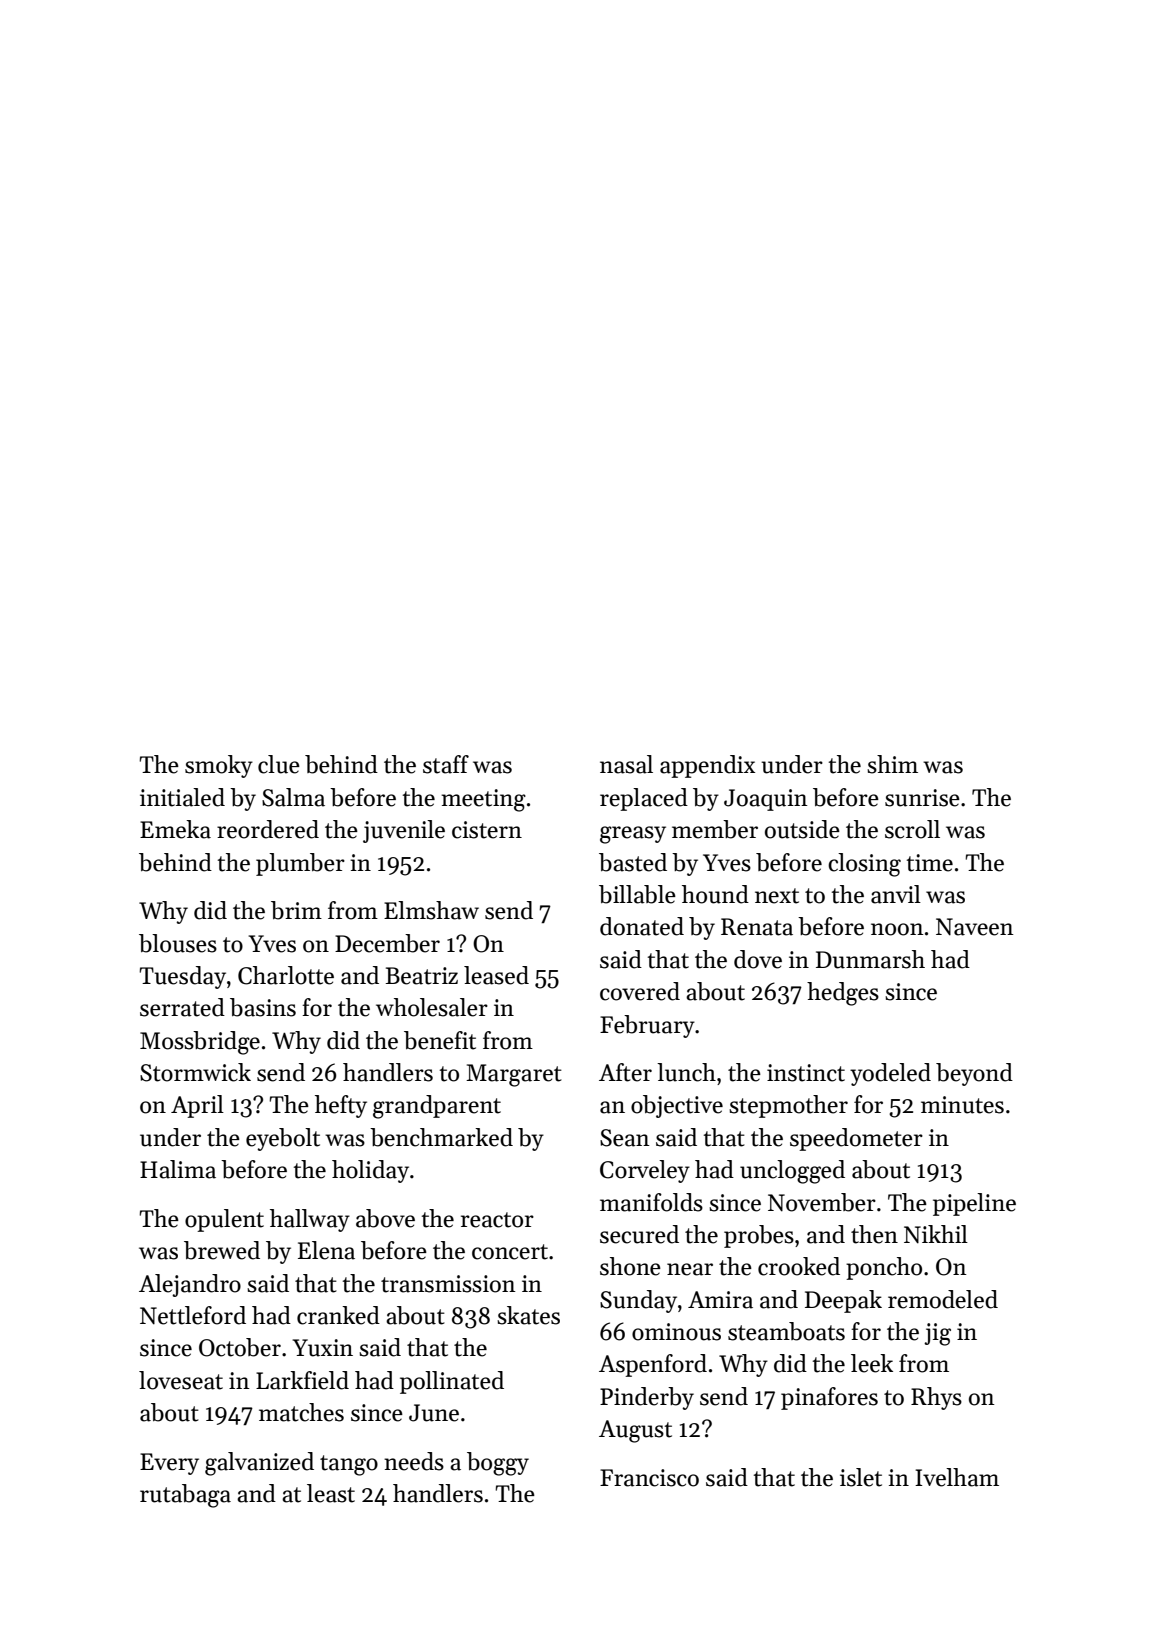 The image size is (1164, 1646). I want to click on pinafores, so click(829, 1398).
